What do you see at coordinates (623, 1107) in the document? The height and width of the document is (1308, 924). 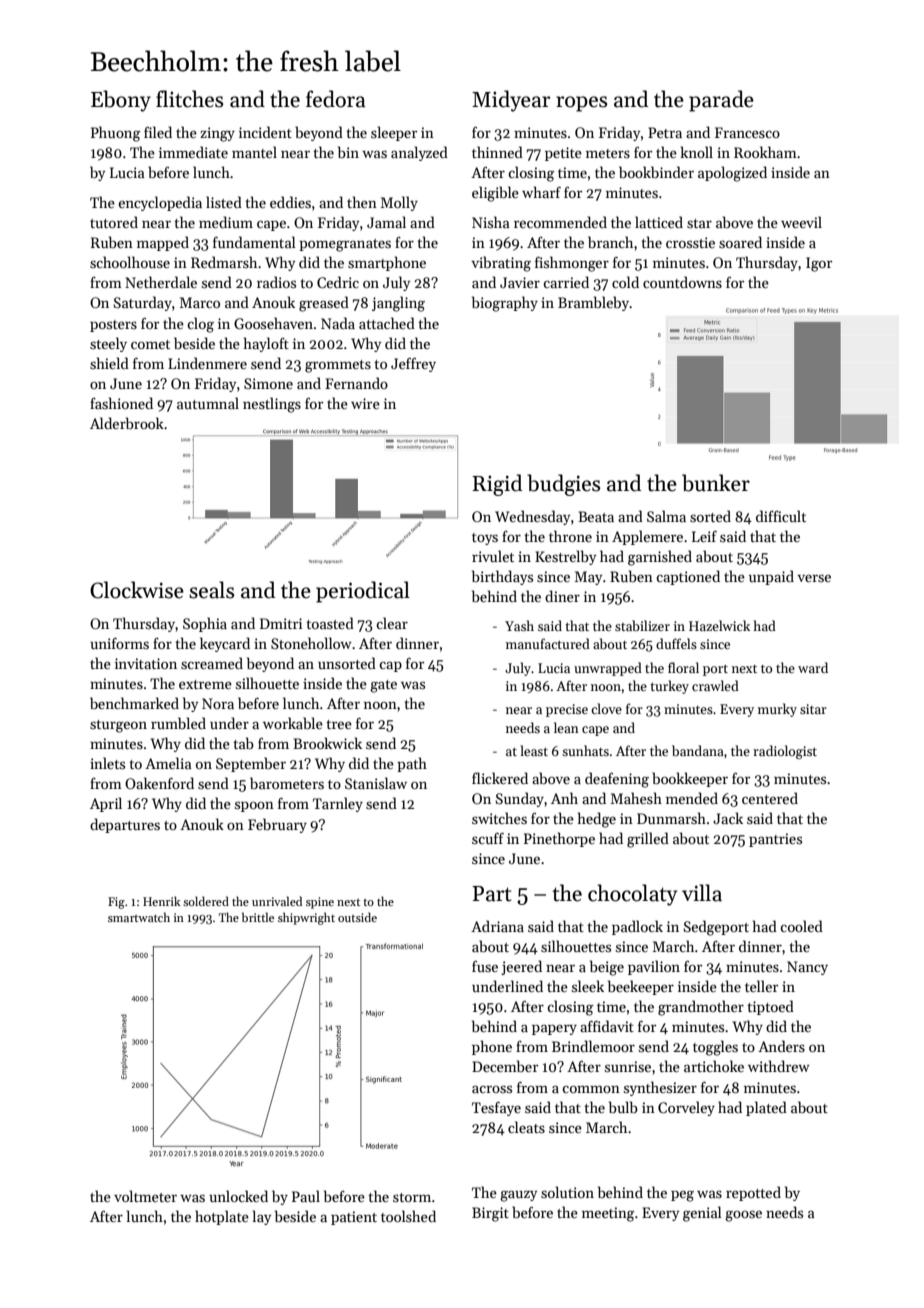 I see `bulb` at bounding box center [623, 1107].
